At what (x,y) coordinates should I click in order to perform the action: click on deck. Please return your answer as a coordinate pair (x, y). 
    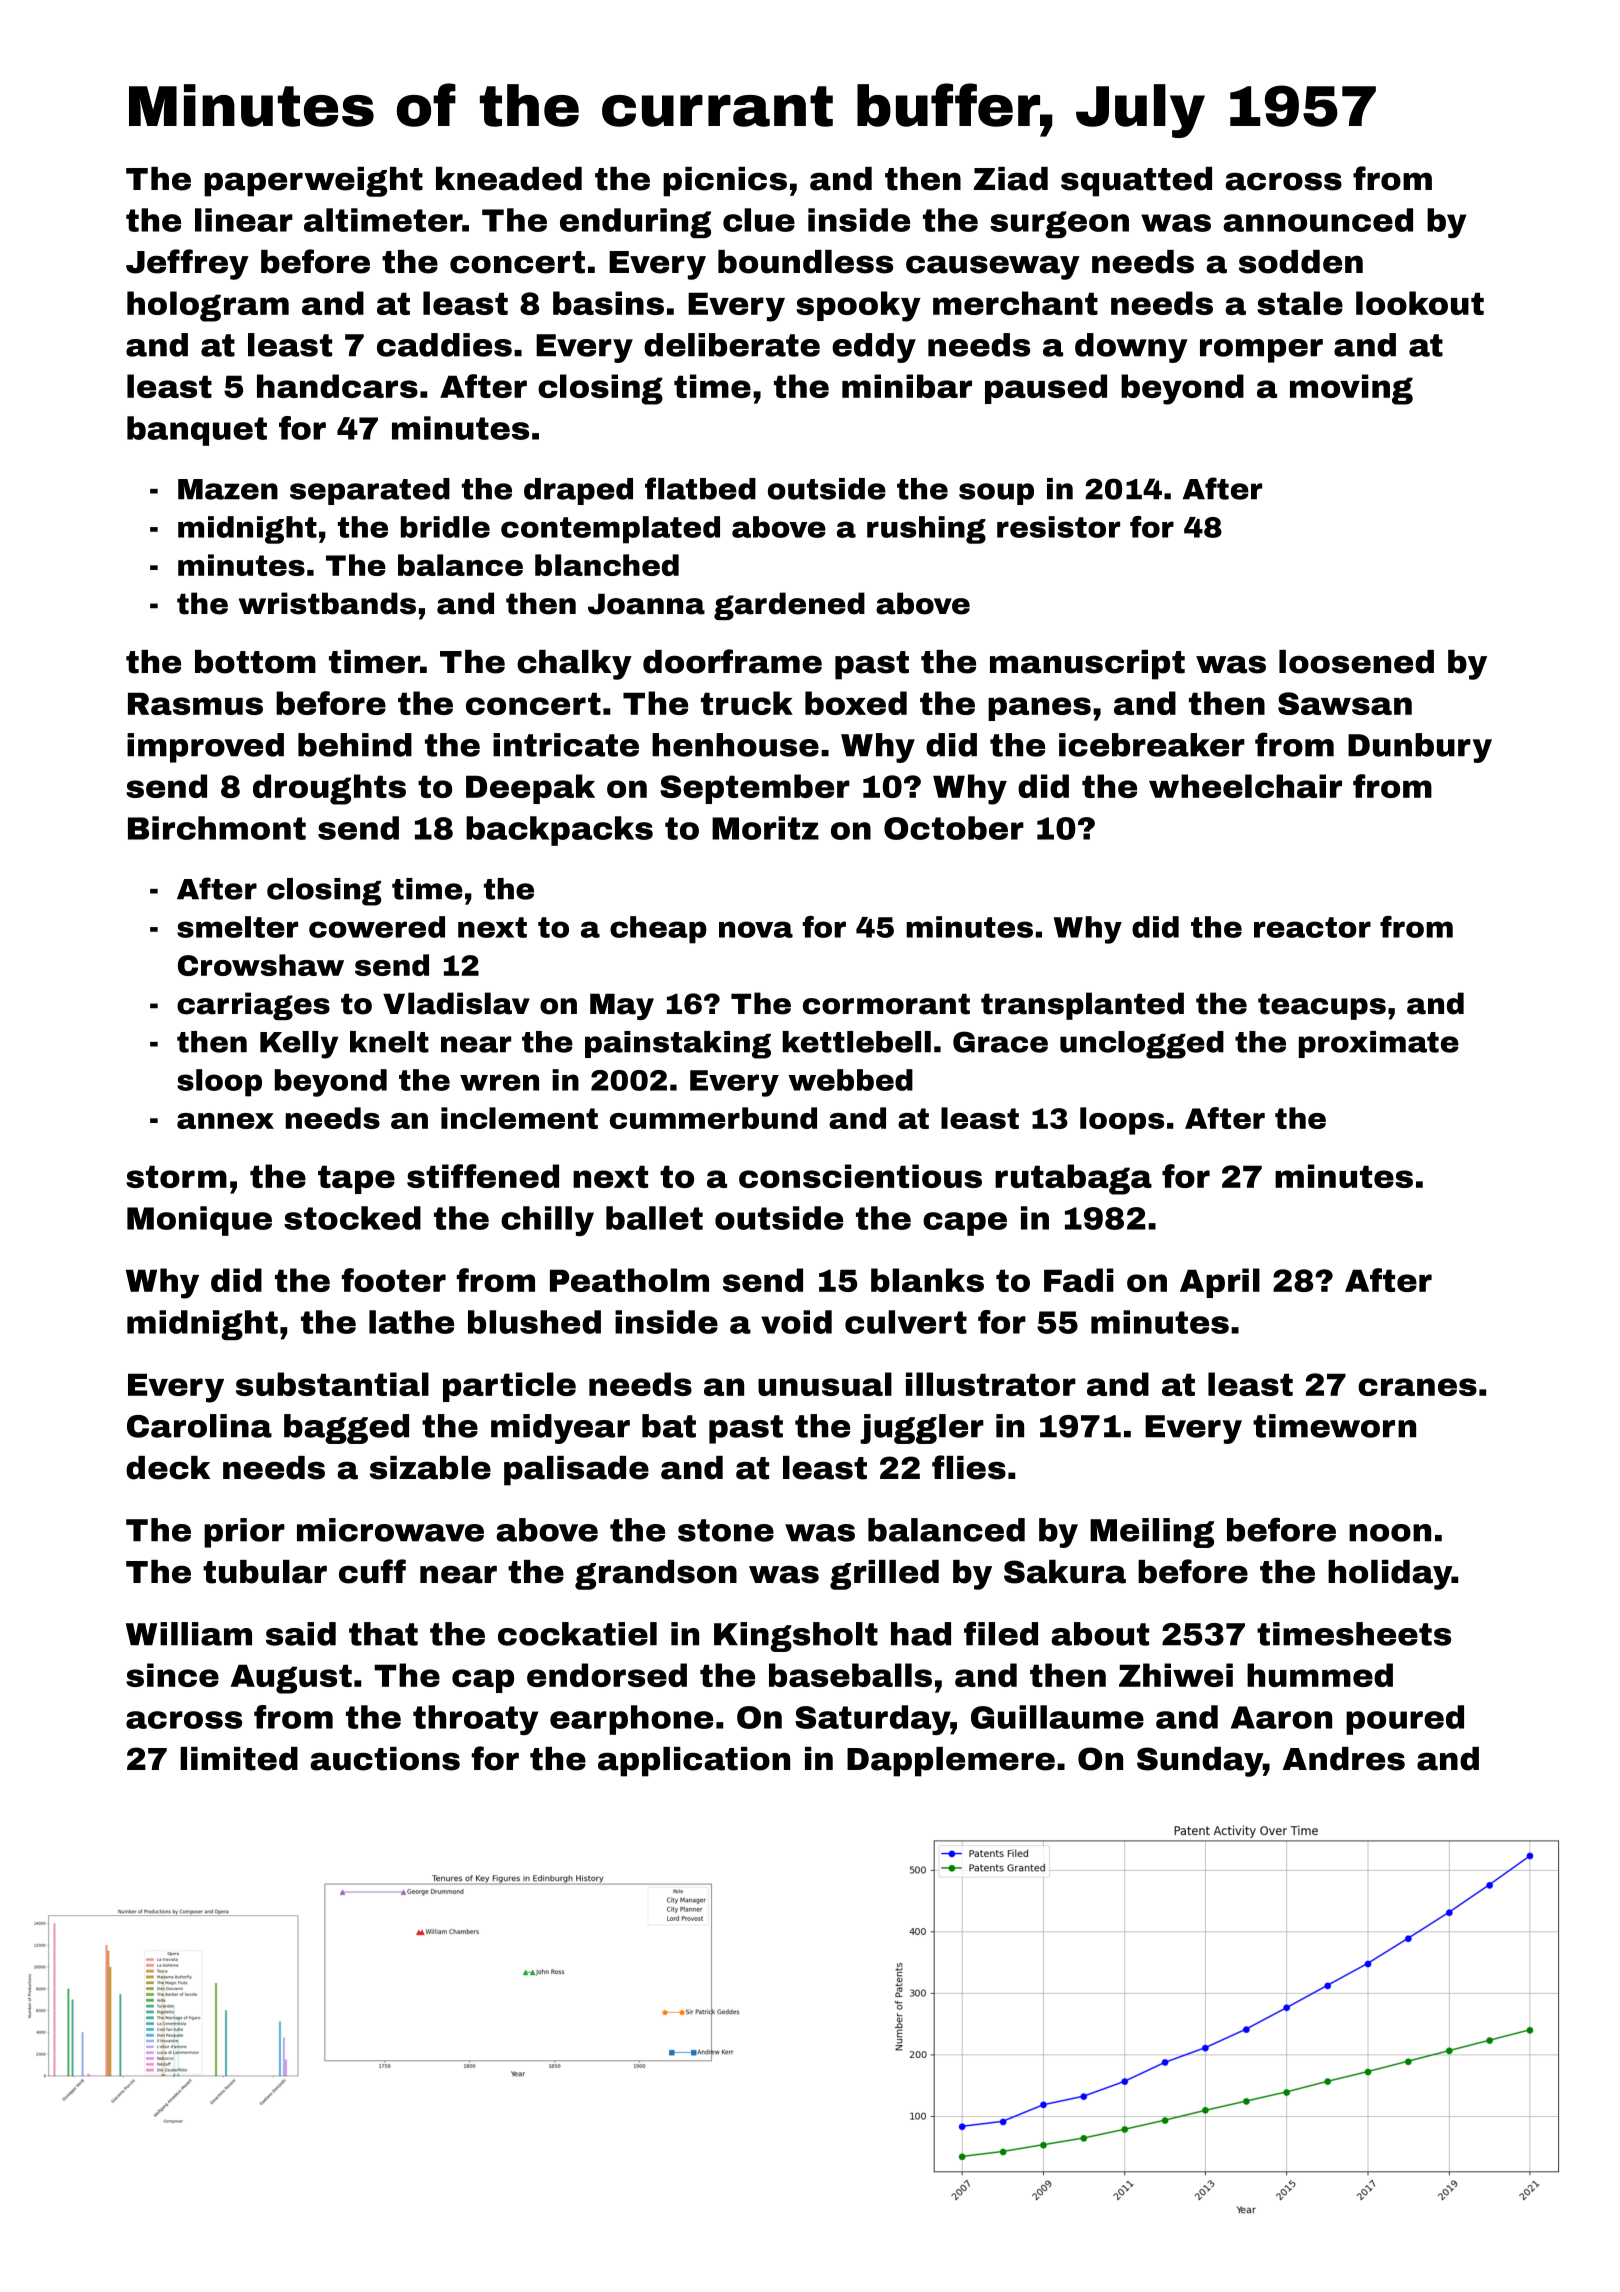
    Looking at the image, I should click on (168, 1468).
